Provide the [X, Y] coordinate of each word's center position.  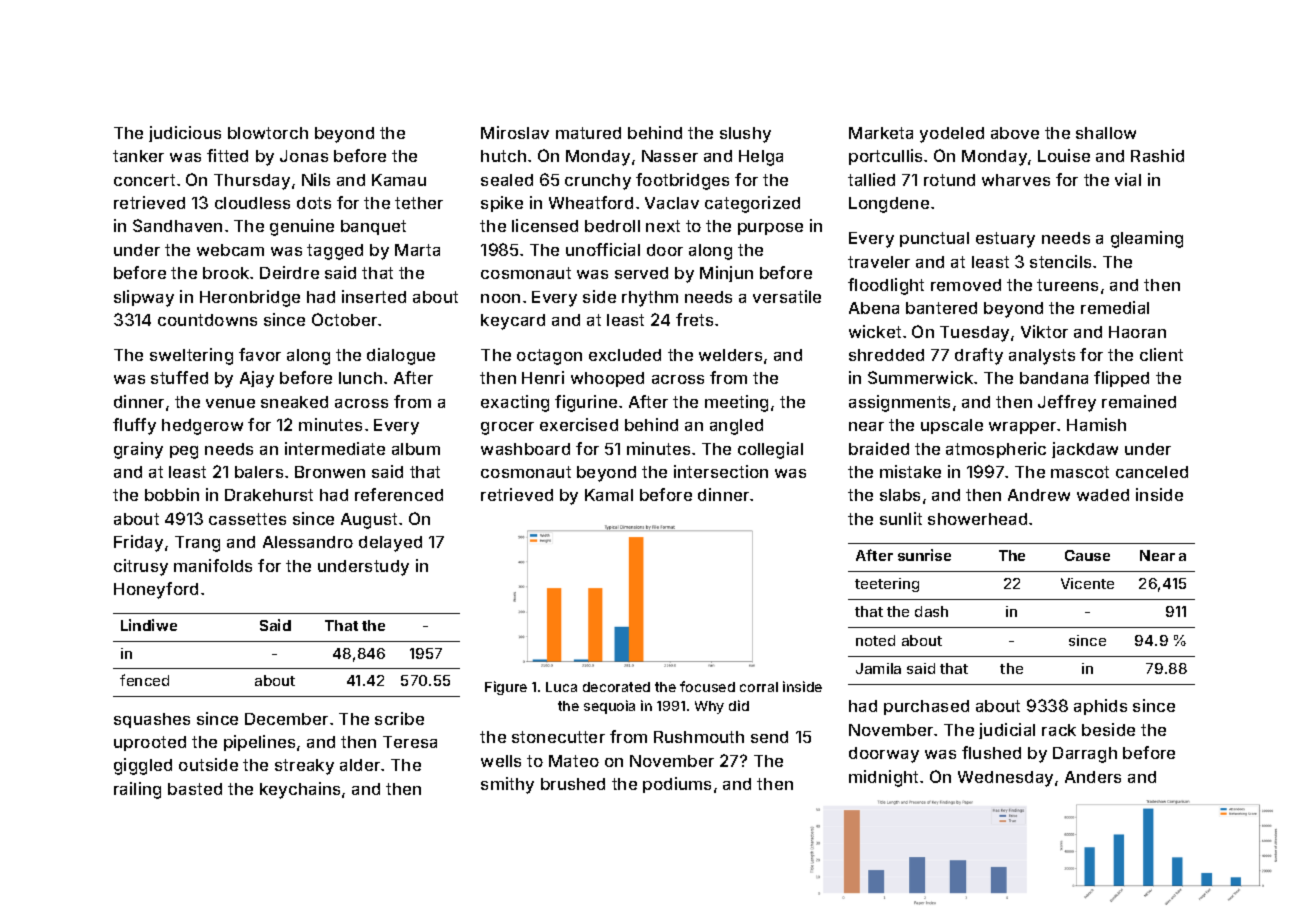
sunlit [901, 518]
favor [260, 354]
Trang [197, 544]
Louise [1064, 155]
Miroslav [515, 132]
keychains [300, 790]
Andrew [1039, 495]
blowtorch [268, 133]
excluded [625, 355]
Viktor [1044, 331]
